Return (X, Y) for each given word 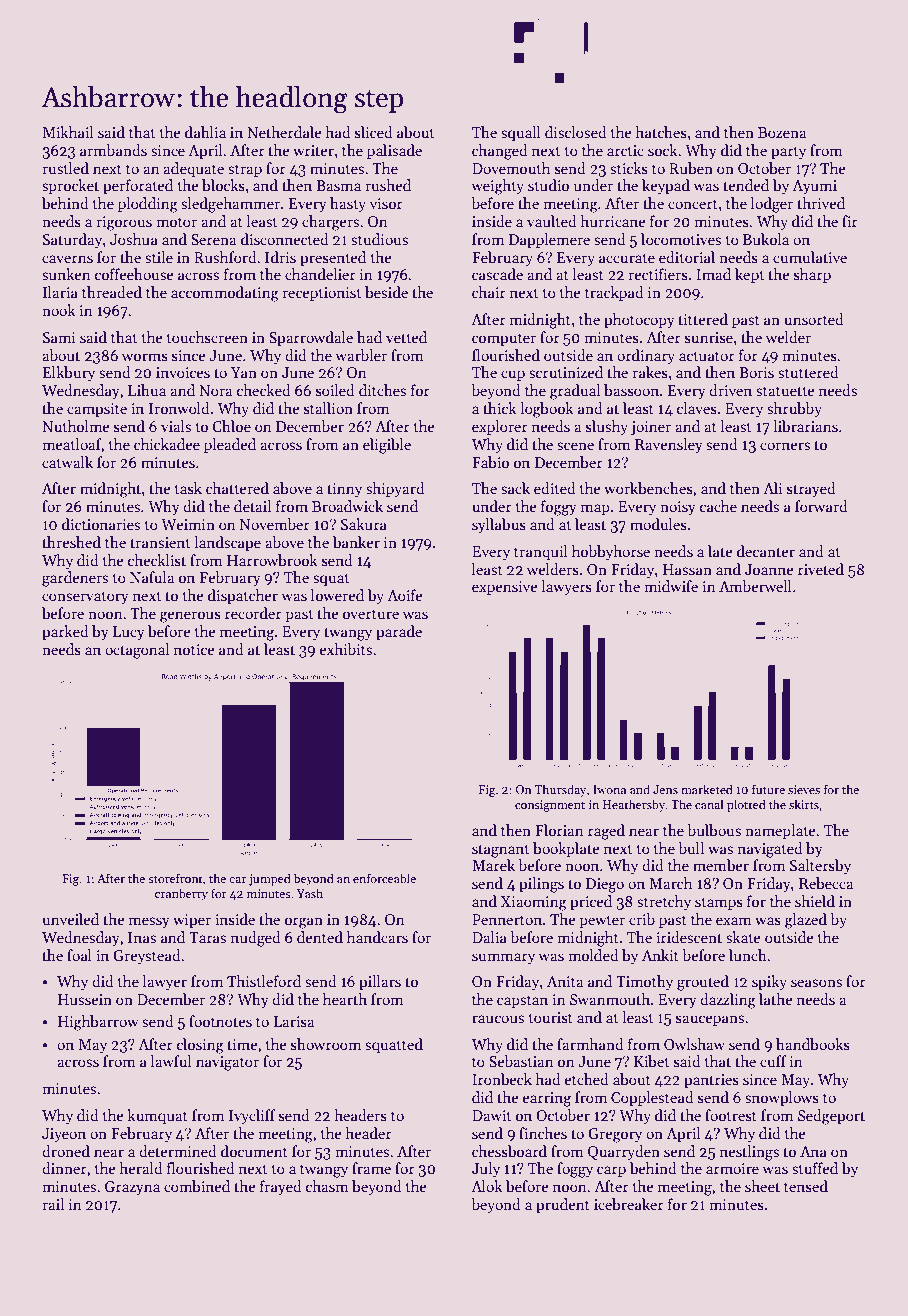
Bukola (766, 239)
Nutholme (76, 426)
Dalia (489, 937)
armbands (113, 150)
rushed (388, 185)
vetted (406, 337)
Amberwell (755, 586)
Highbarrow (98, 1023)
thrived (821, 203)
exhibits (346, 649)
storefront (175, 878)
